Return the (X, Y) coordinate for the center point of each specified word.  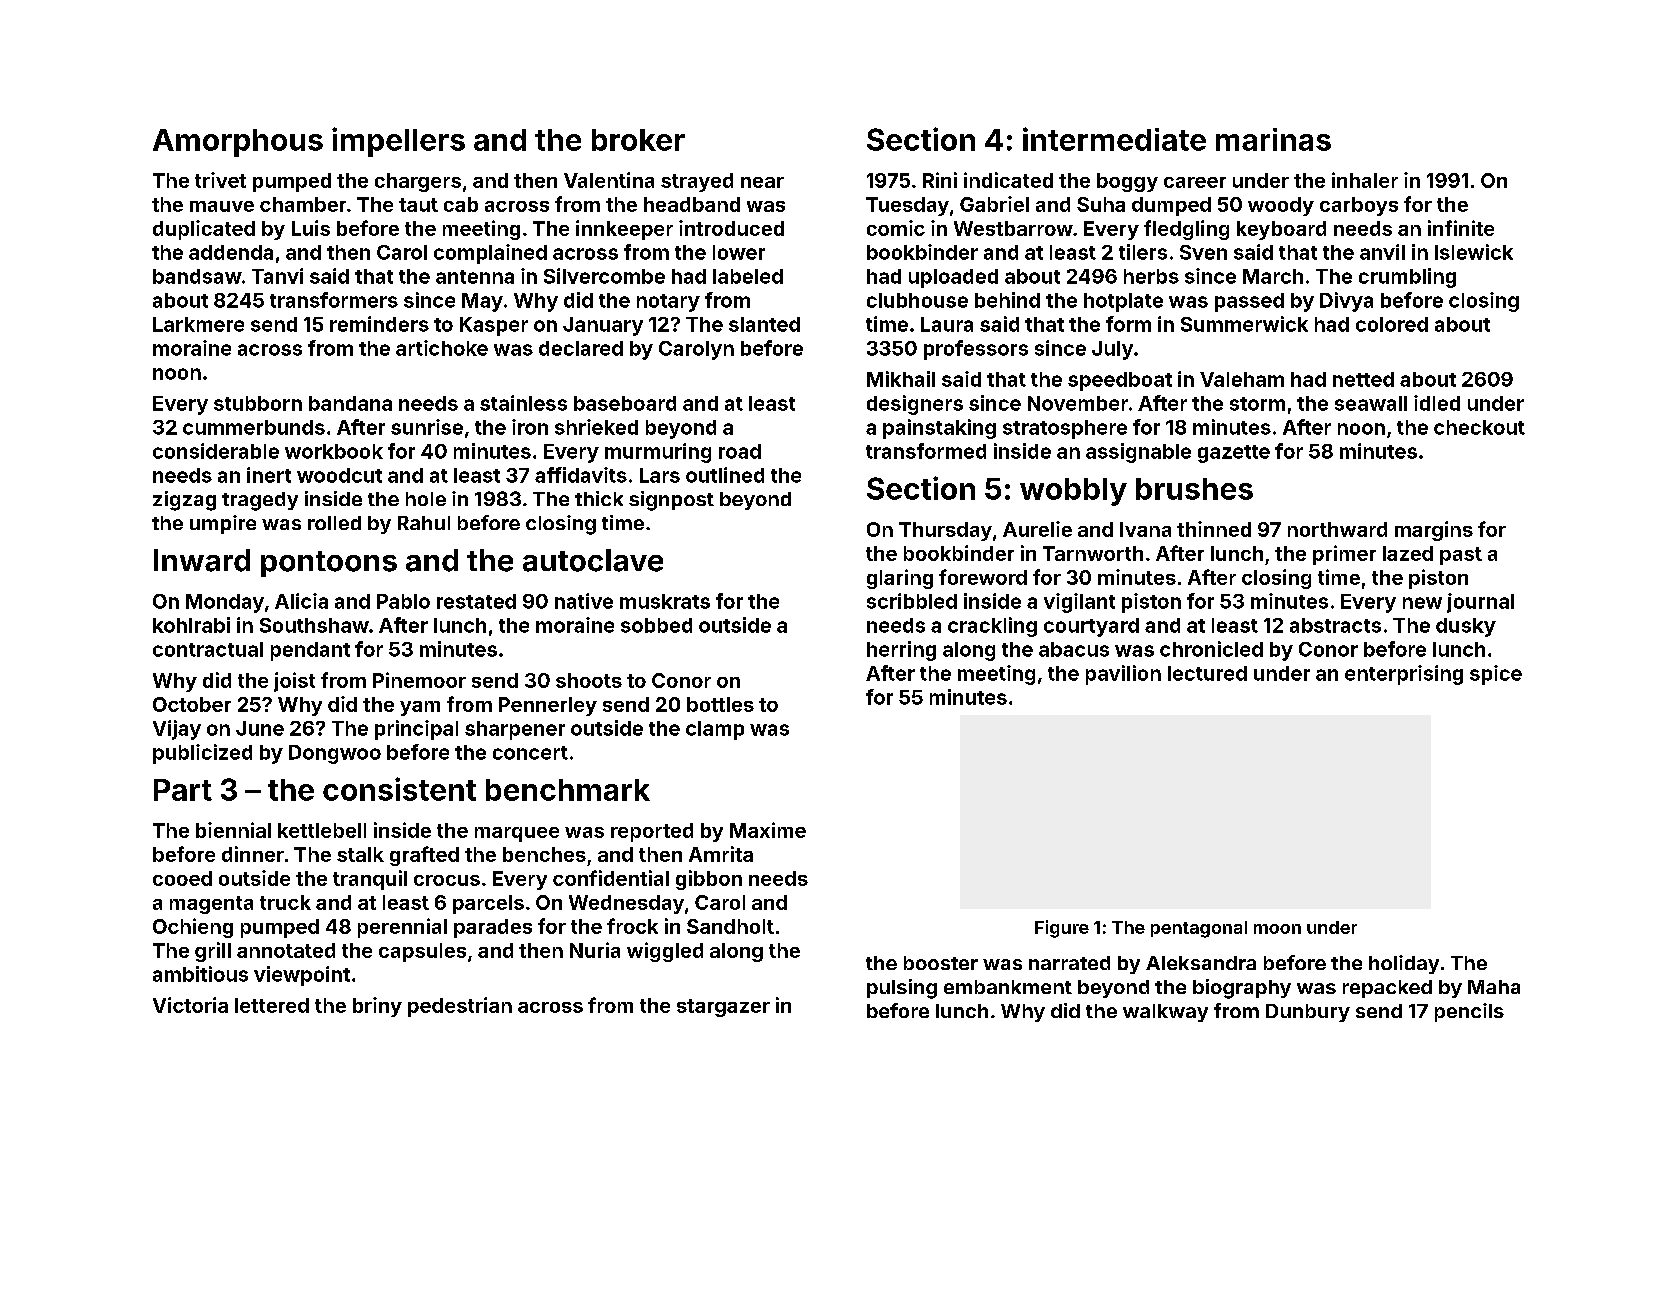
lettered (272, 1005)
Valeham (1242, 379)
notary (668, 303)
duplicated (204, 230)
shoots (589, 680)
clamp (715, 730)
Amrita (721, 854)
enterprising (1404, 675)
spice (1496, 675)
